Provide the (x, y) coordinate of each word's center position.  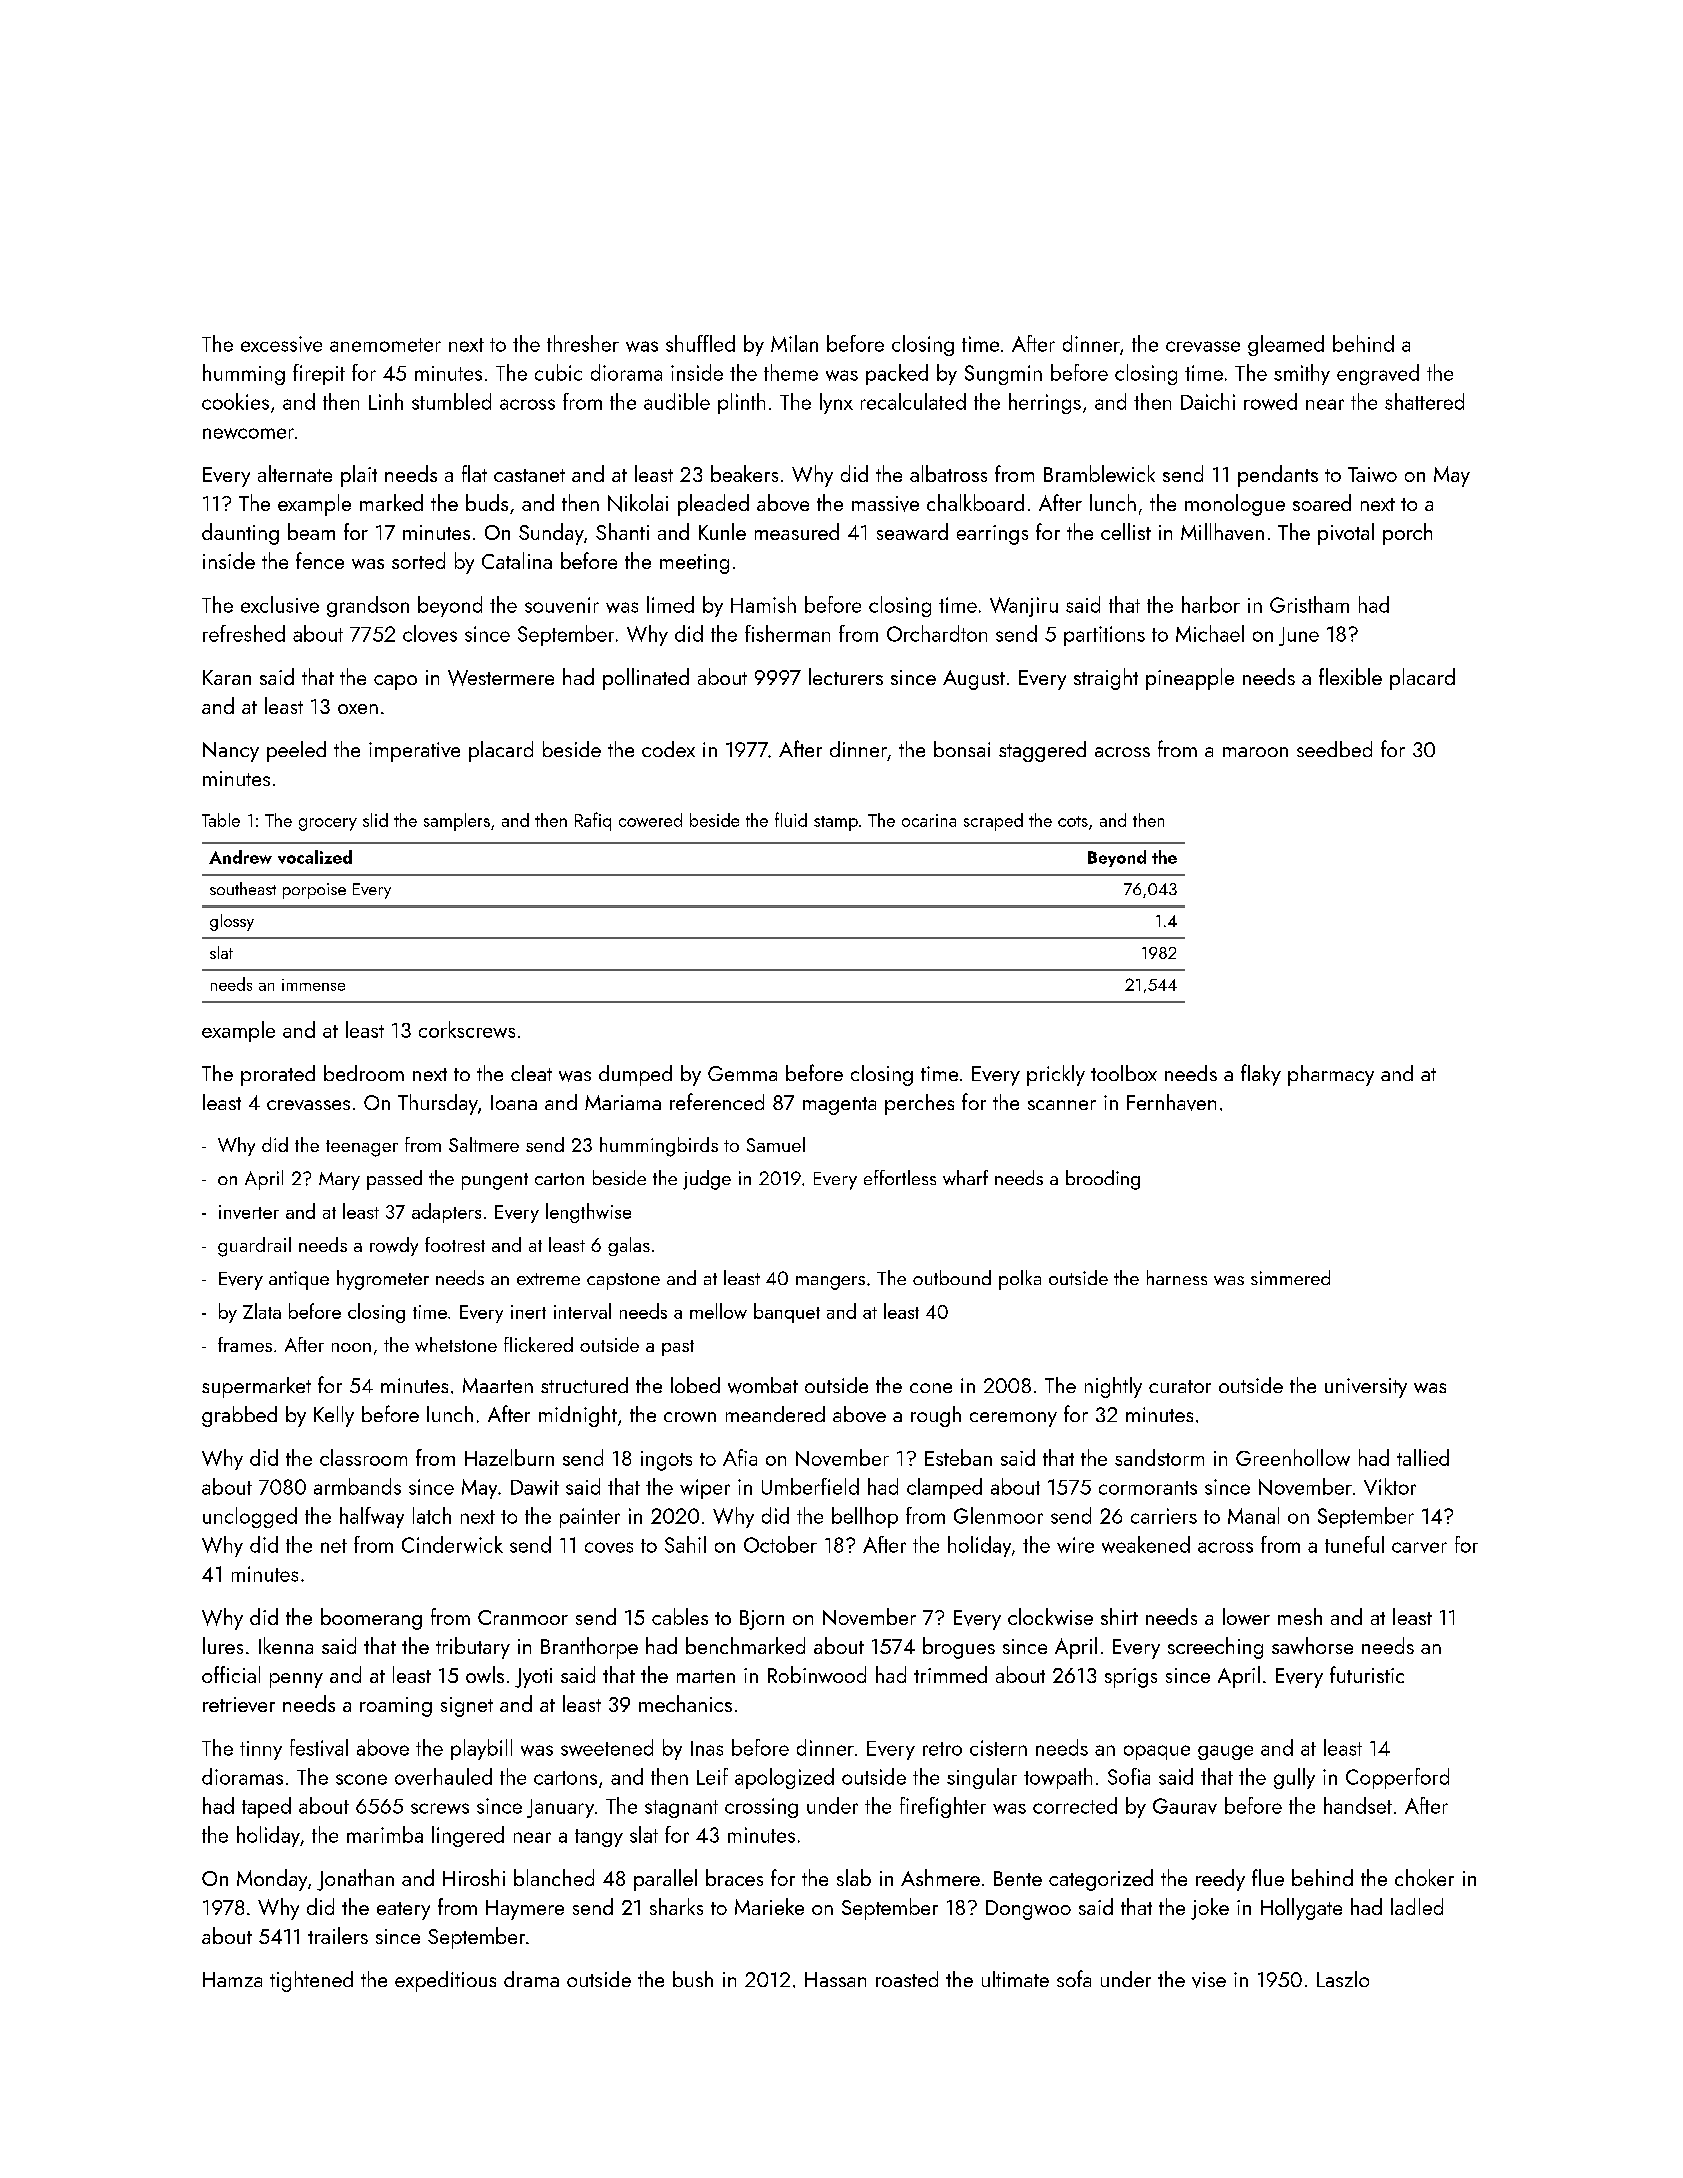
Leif (712, 1776)
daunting (240, 534)
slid (375, 820)
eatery (403, 1911)
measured (797, 531)
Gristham (1309, 604)
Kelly (334, 1416)
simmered (1290, 1277)
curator (1180, 1386)
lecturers (846, 676)
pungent (495, 1181)
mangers (830, 1283)
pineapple (1190, 679)
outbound (952, 1277)
